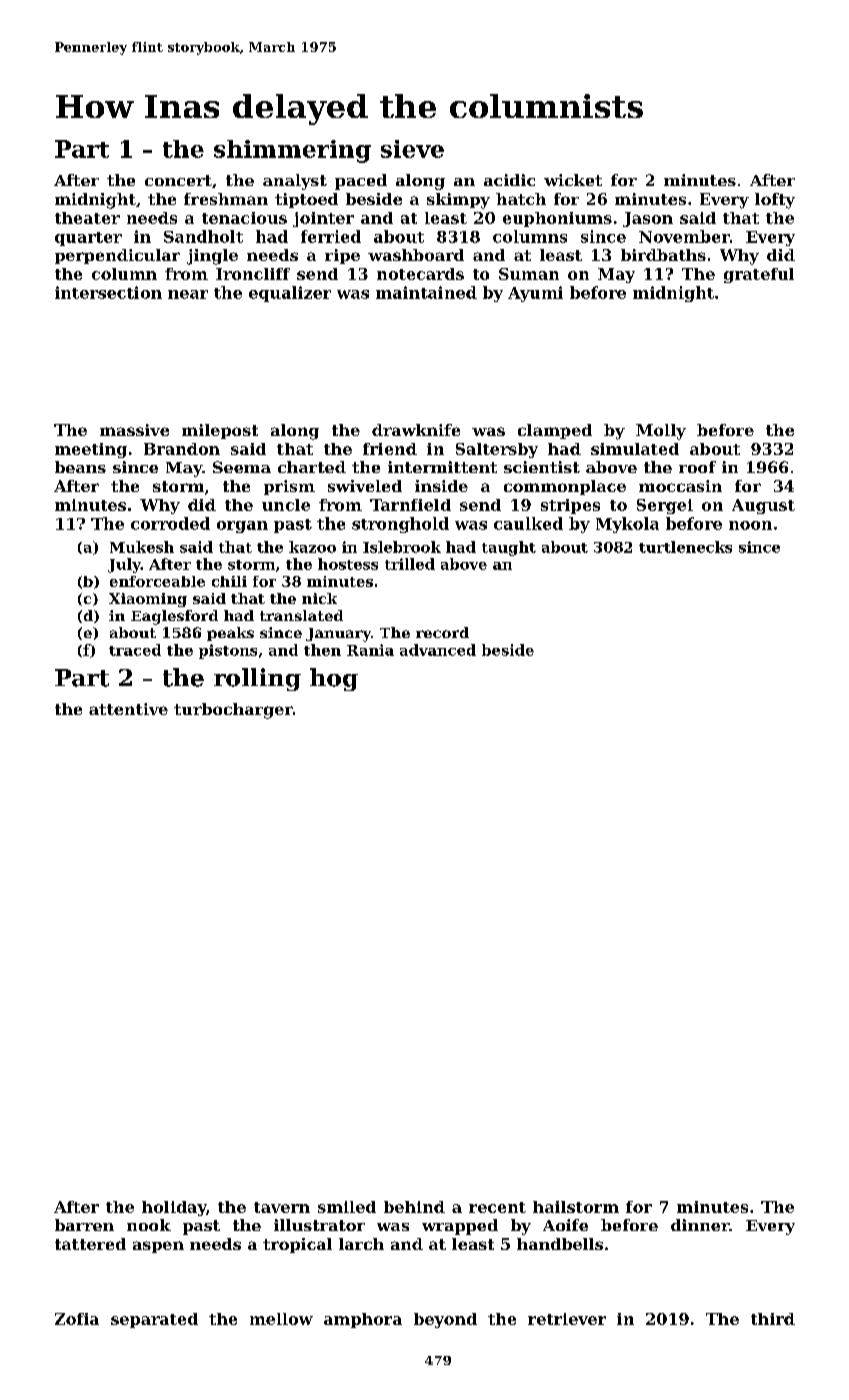 The height and width of the screenshot is (1400, 849). I want to click on roof, so click(697, 467).
